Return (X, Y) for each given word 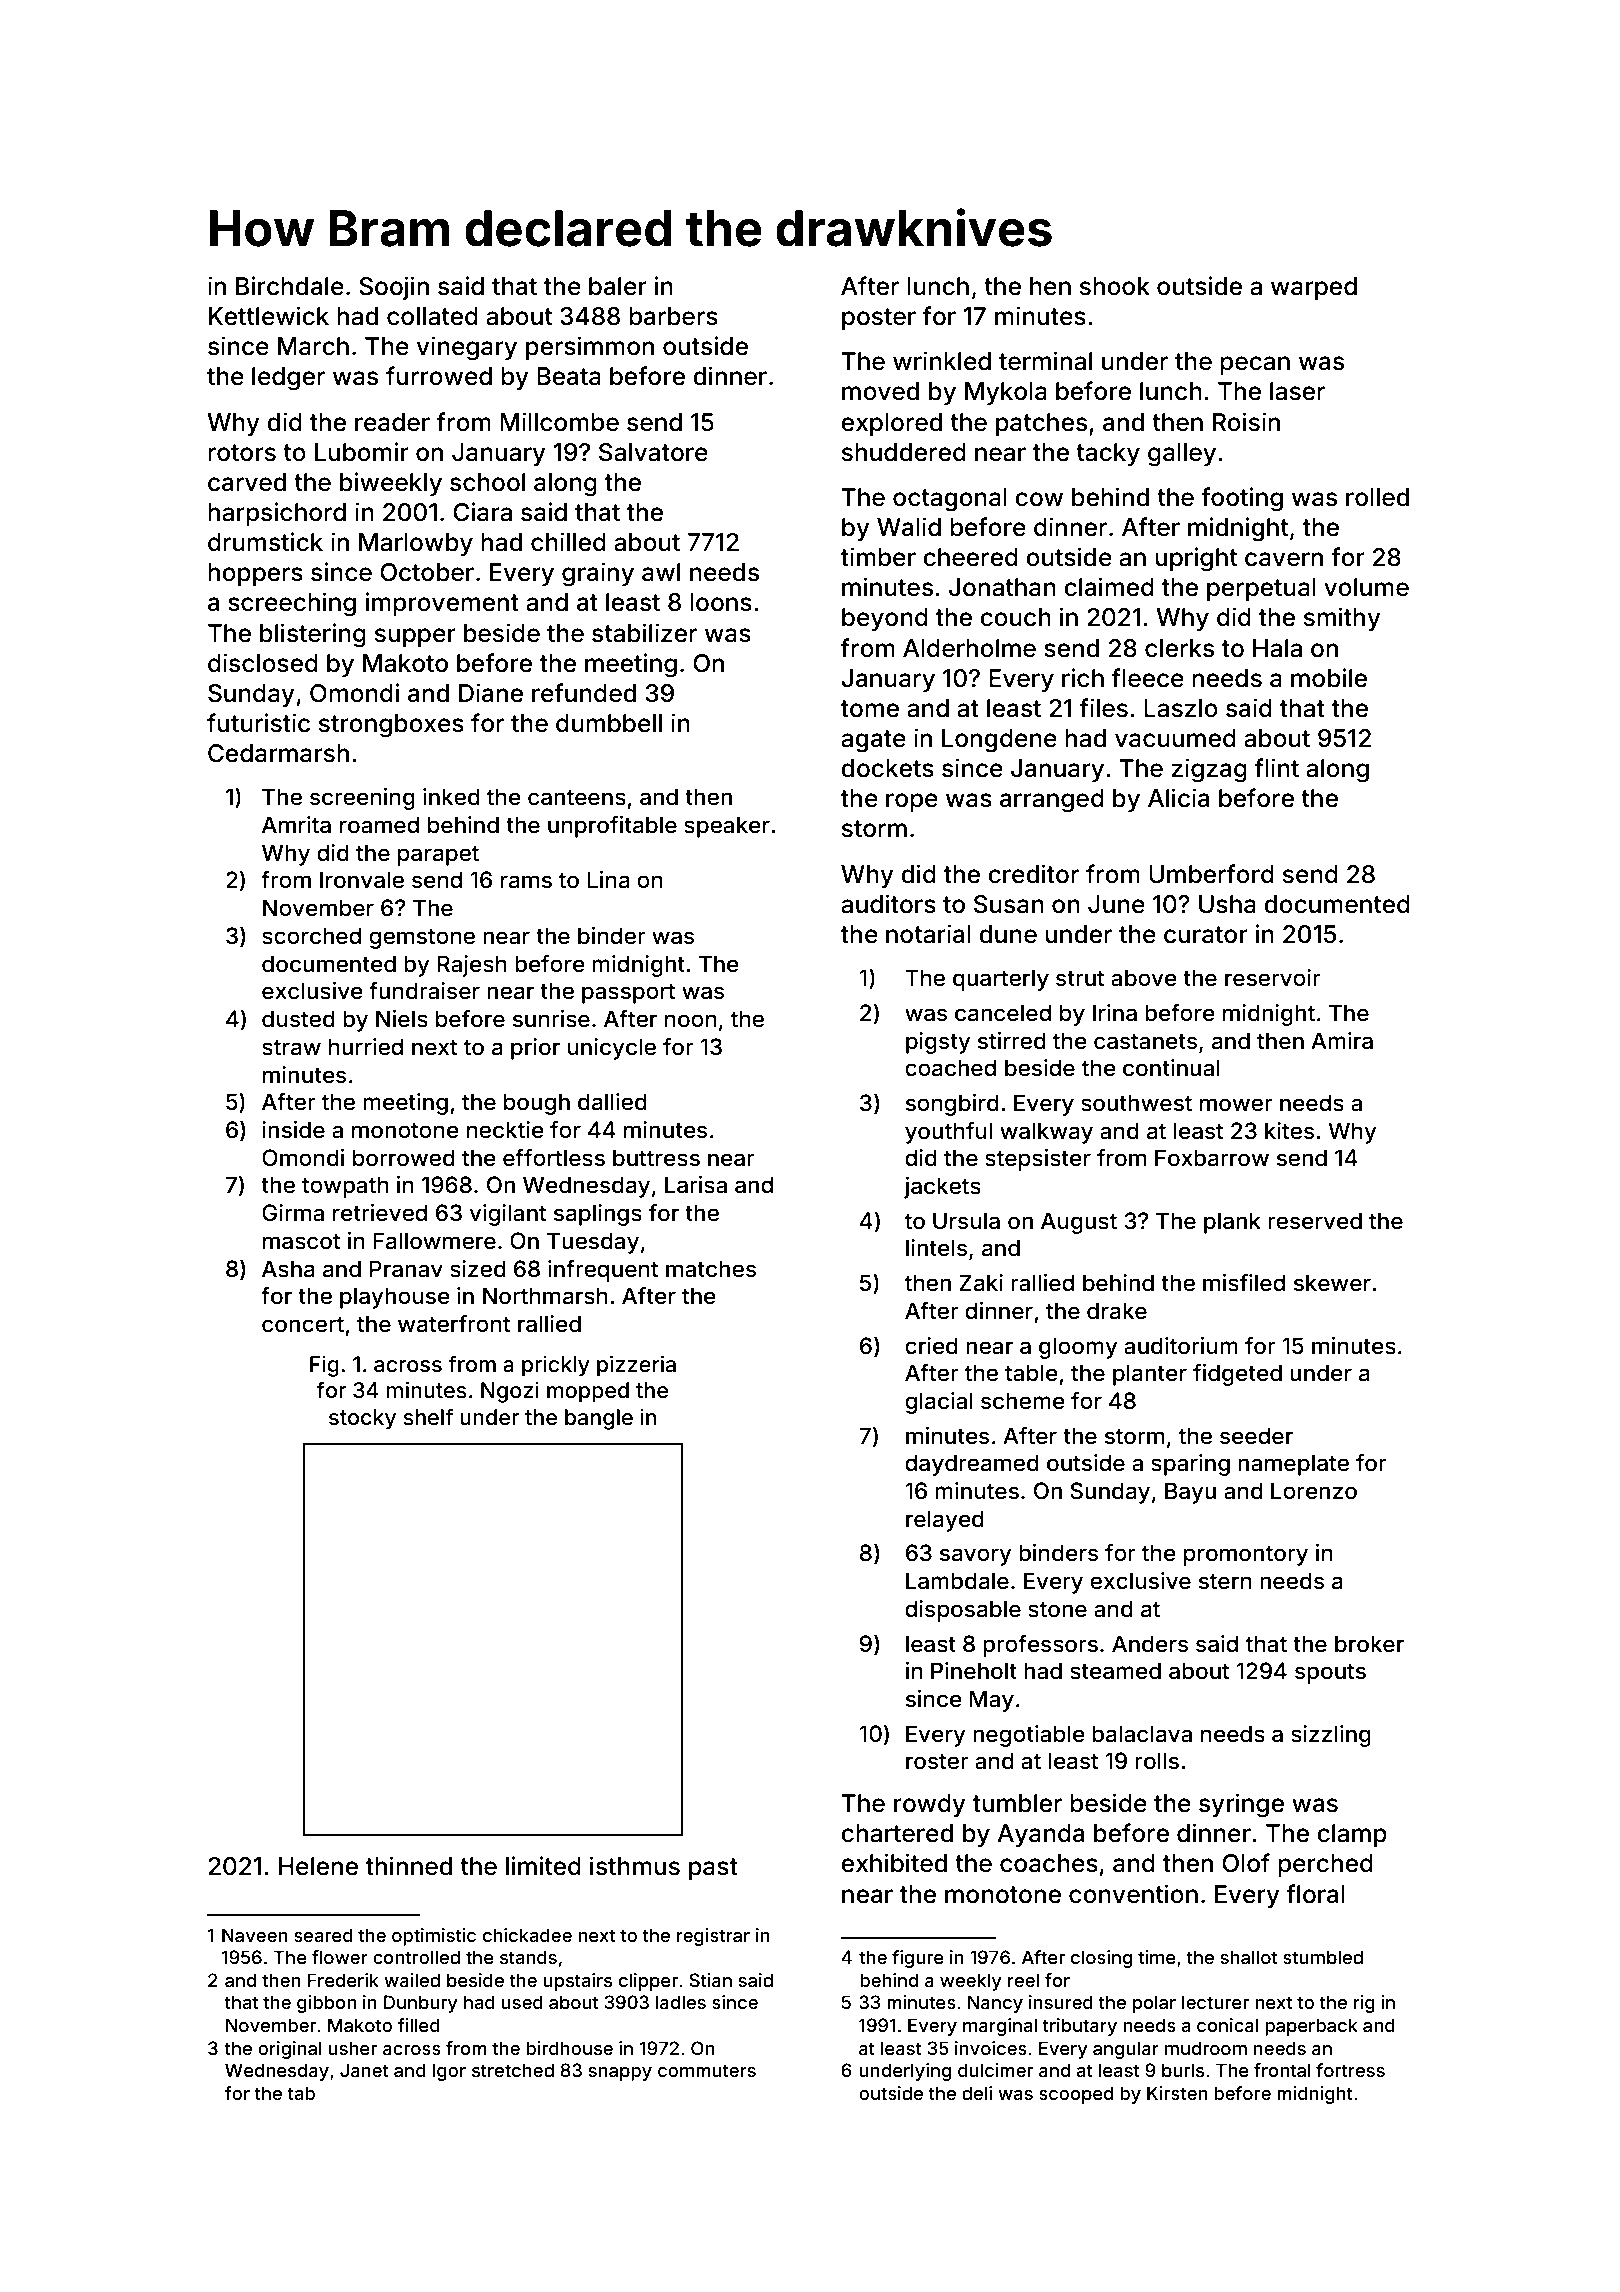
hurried (366, 1047)
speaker (727, 827)
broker (1369, 1644)
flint (1277, 767)
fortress (1350, 2070)
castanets (1145, 1041)
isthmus (635, 1866)
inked (451, 797)
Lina (608, 880)
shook (1115, 286)
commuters (707, 2070)
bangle (599, 1419)
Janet (364, 2070)
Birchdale (290, 286)
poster (879, 319)
